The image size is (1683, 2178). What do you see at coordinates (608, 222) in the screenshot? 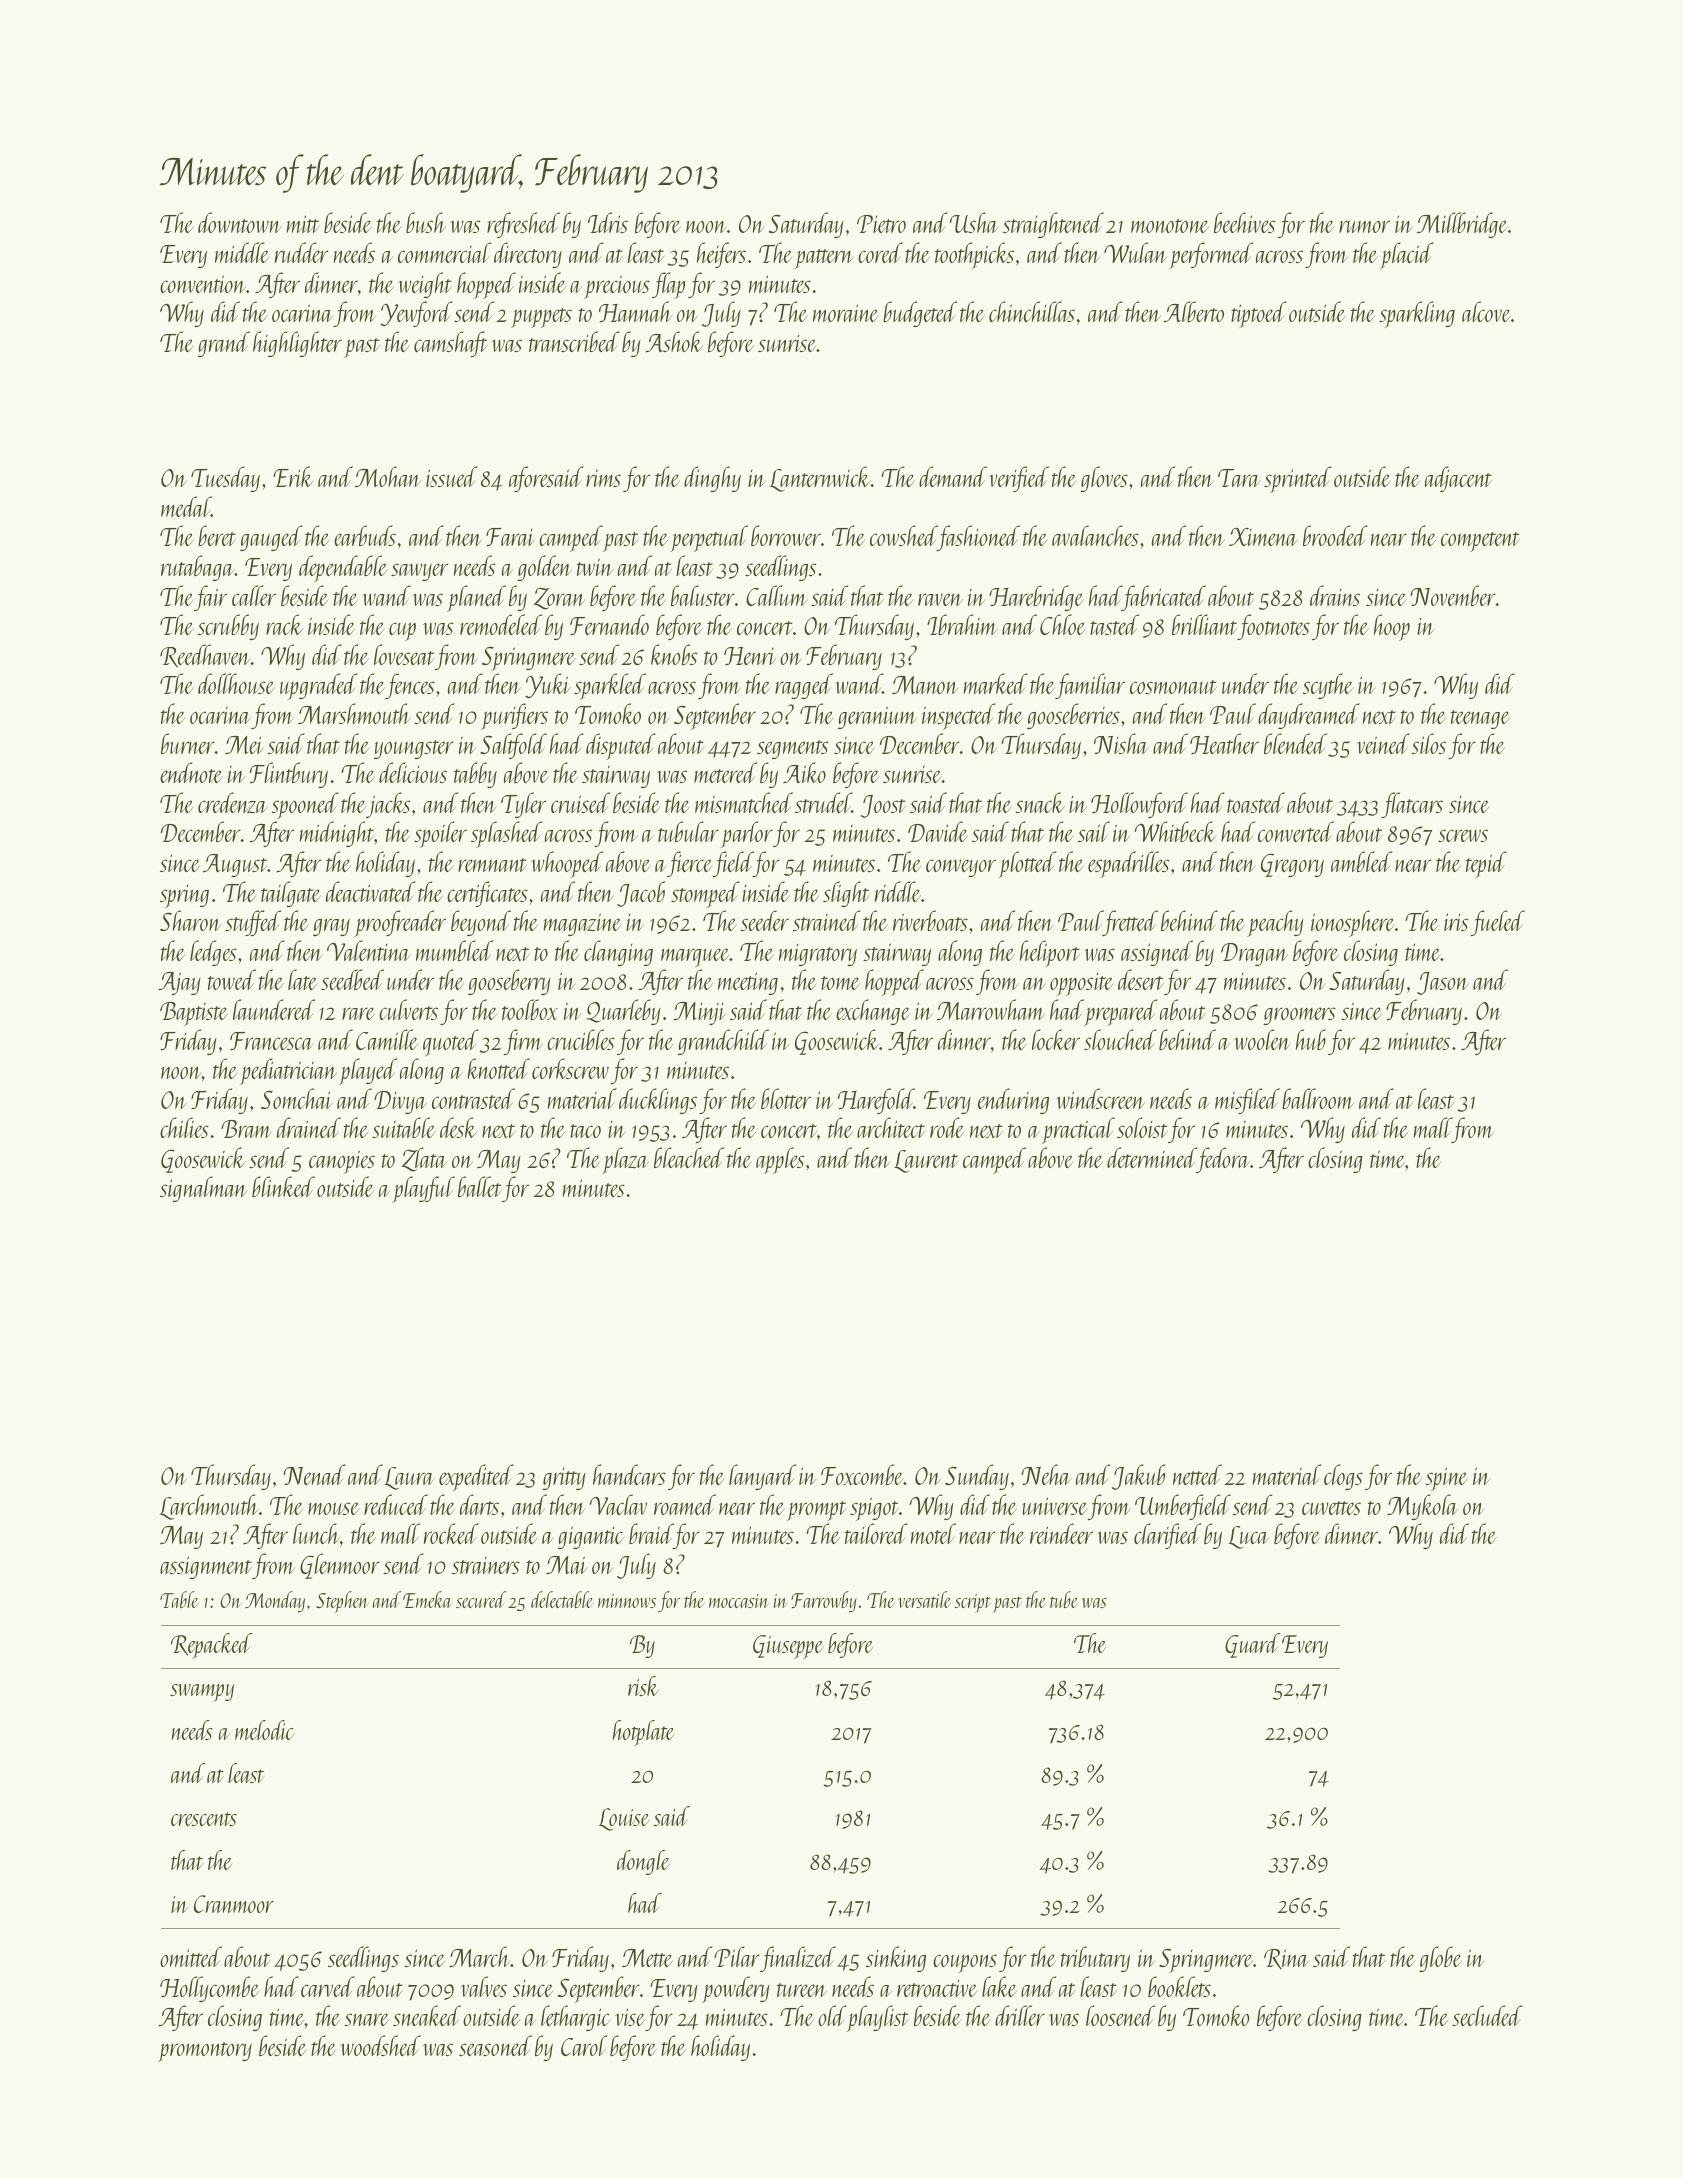
I see `Idris` at bounding box center [608, 222].
